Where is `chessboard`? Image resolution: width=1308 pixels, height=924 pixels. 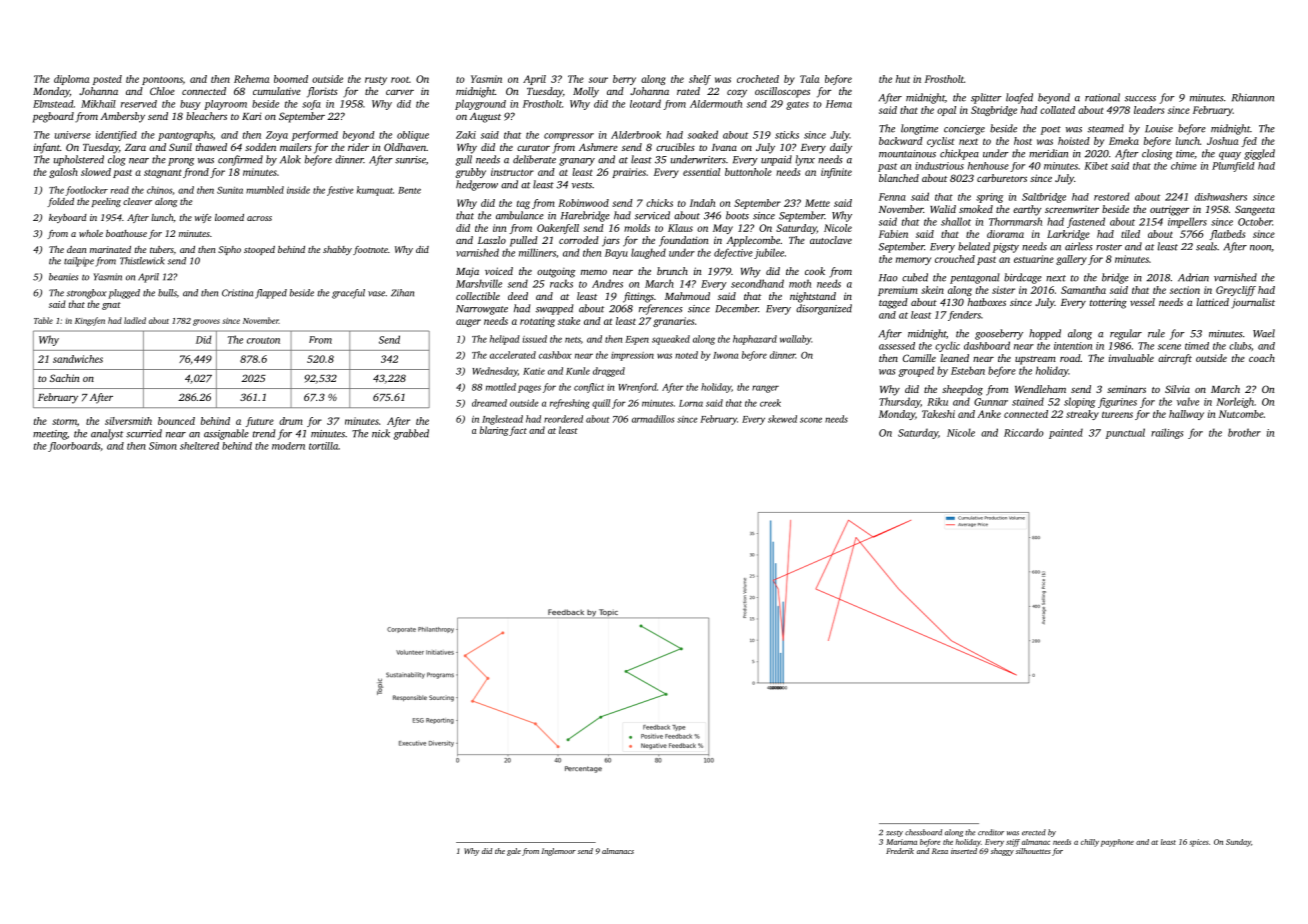
chessboard is located at coordinates (923, 832).
